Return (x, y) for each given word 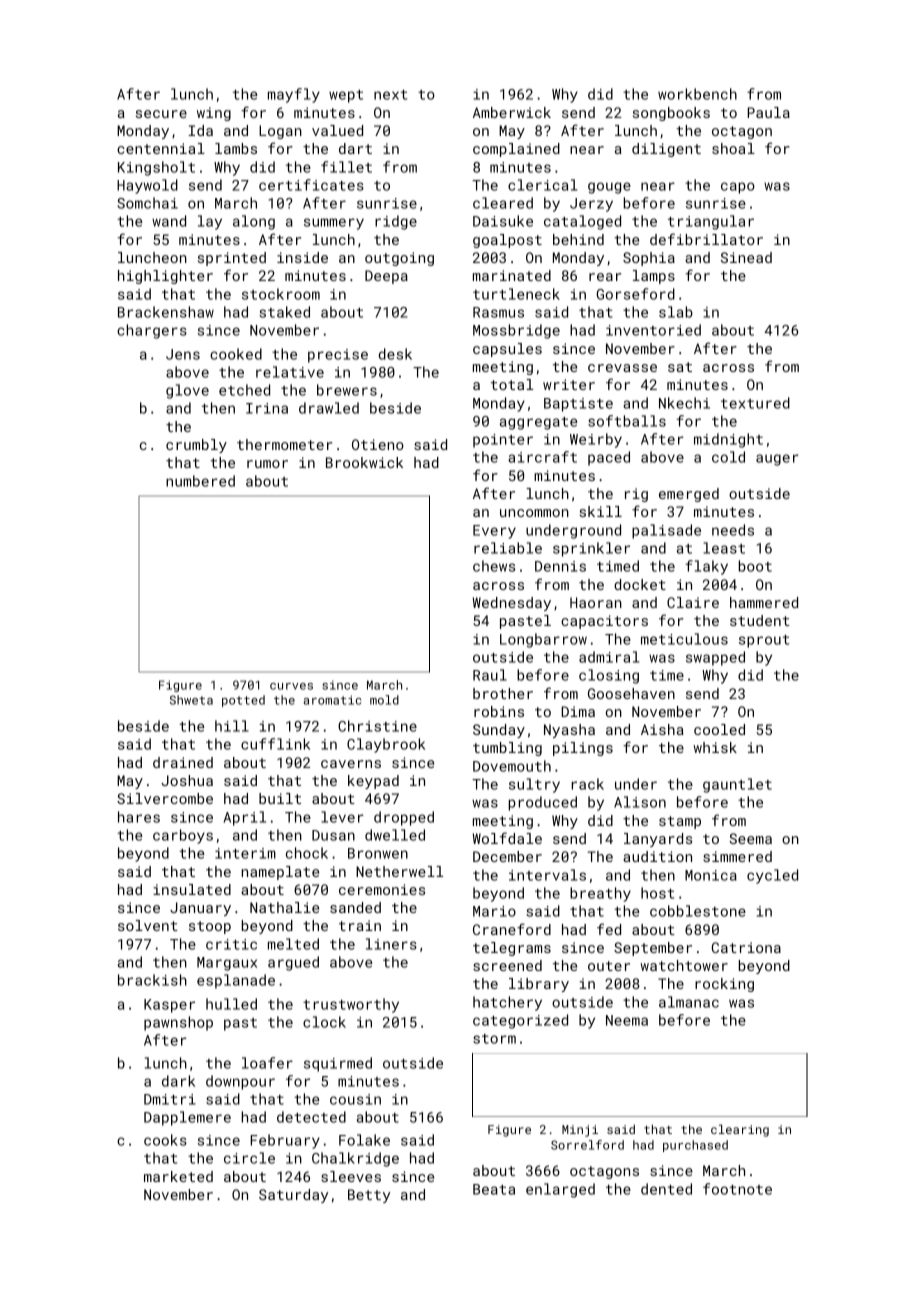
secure (161, 114)
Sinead (746, 257)
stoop (210, 927)
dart (355, 148)
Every (494, 532)
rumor (267, 464)
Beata (494, 1189)
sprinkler (591, 549)
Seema (750, 838)
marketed (178, 1176)
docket (640, 584)
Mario (494, 911)
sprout (764, 641)
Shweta (191, 700)
